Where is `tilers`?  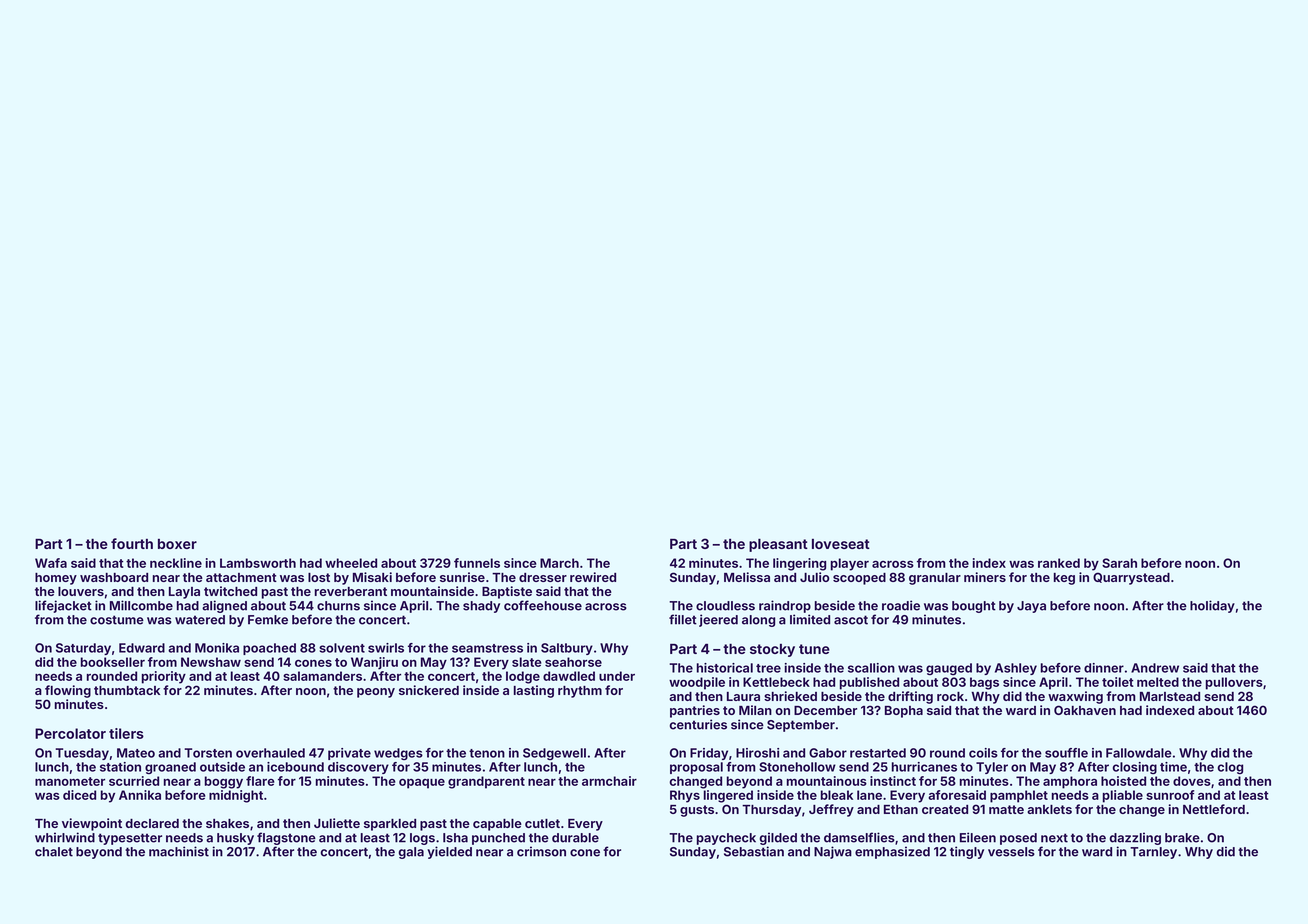
tilers is located at coordinates (126, 733).
